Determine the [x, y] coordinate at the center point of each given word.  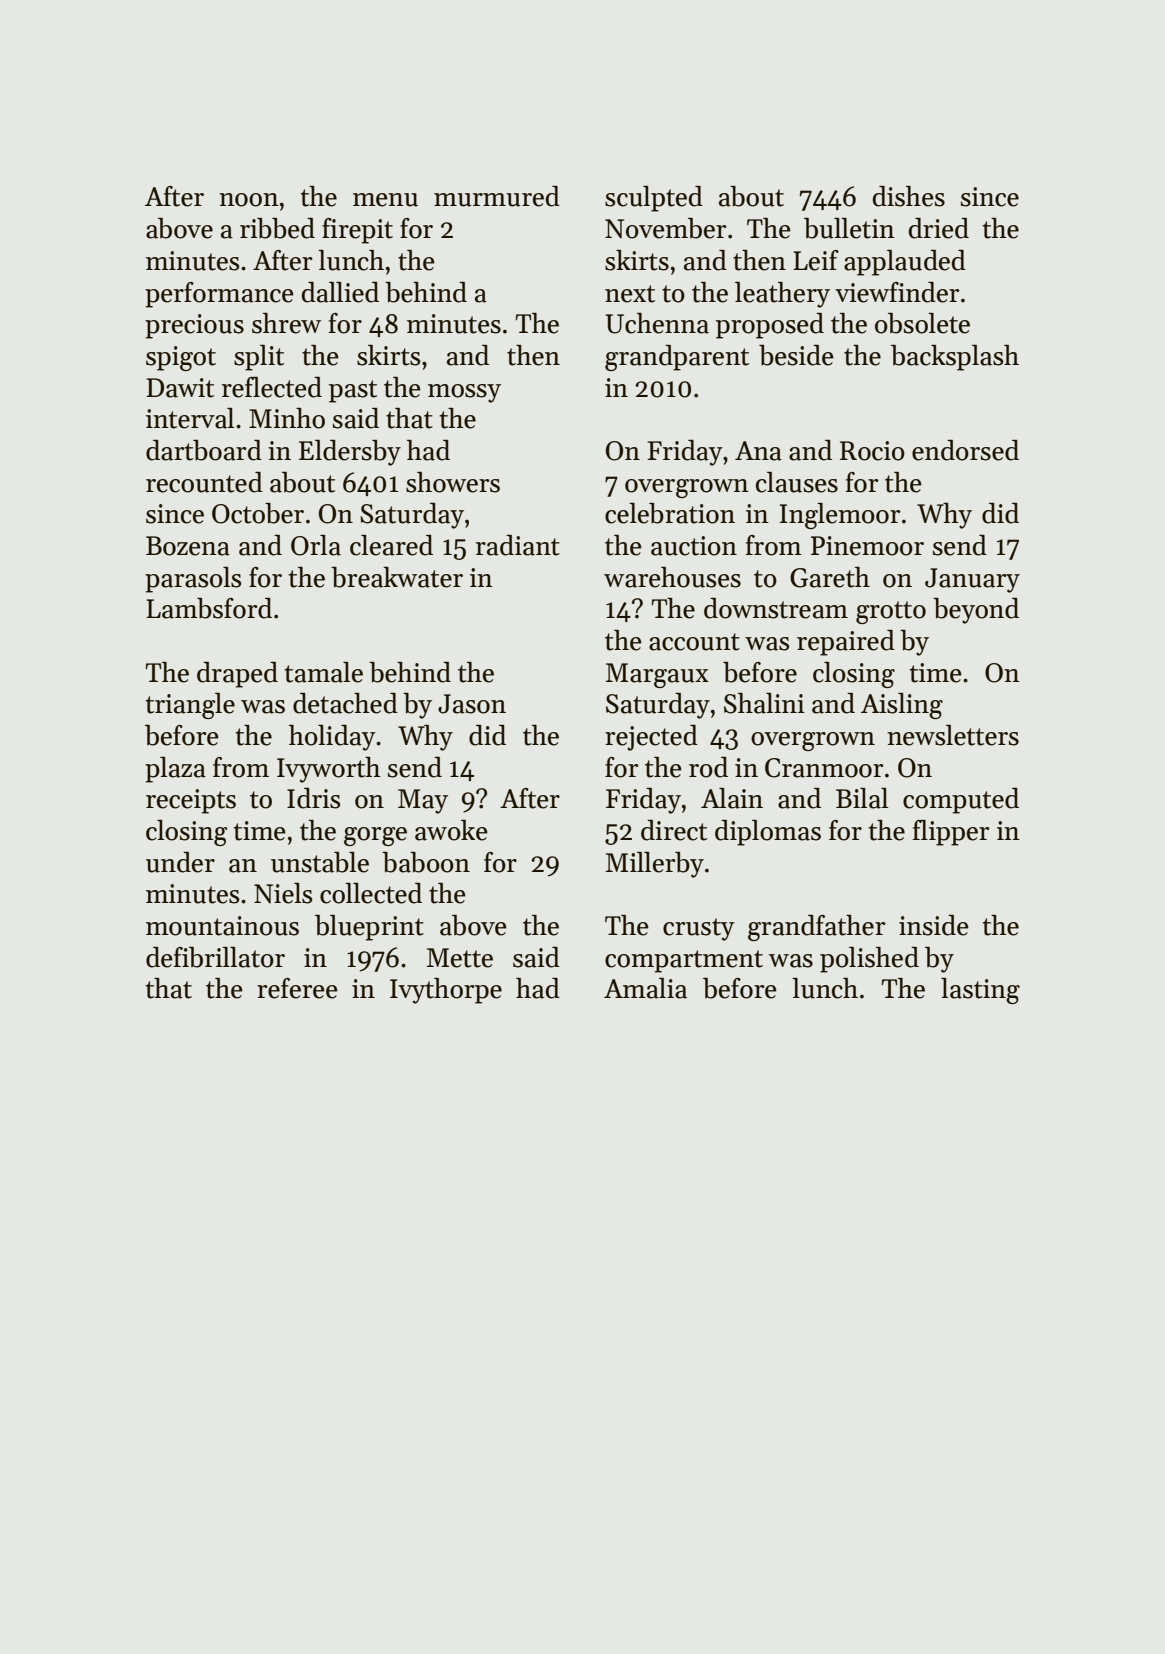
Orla [316, 545]
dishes [909, 196]
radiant [518, 545]
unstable [320, 862]
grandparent [677, 358]
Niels [283, 893]
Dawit [180, 388]
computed [961, 801]
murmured [497, 196]
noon [249, 200]
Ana [758, 451]
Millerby [655, 865]
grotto [891, 612]
